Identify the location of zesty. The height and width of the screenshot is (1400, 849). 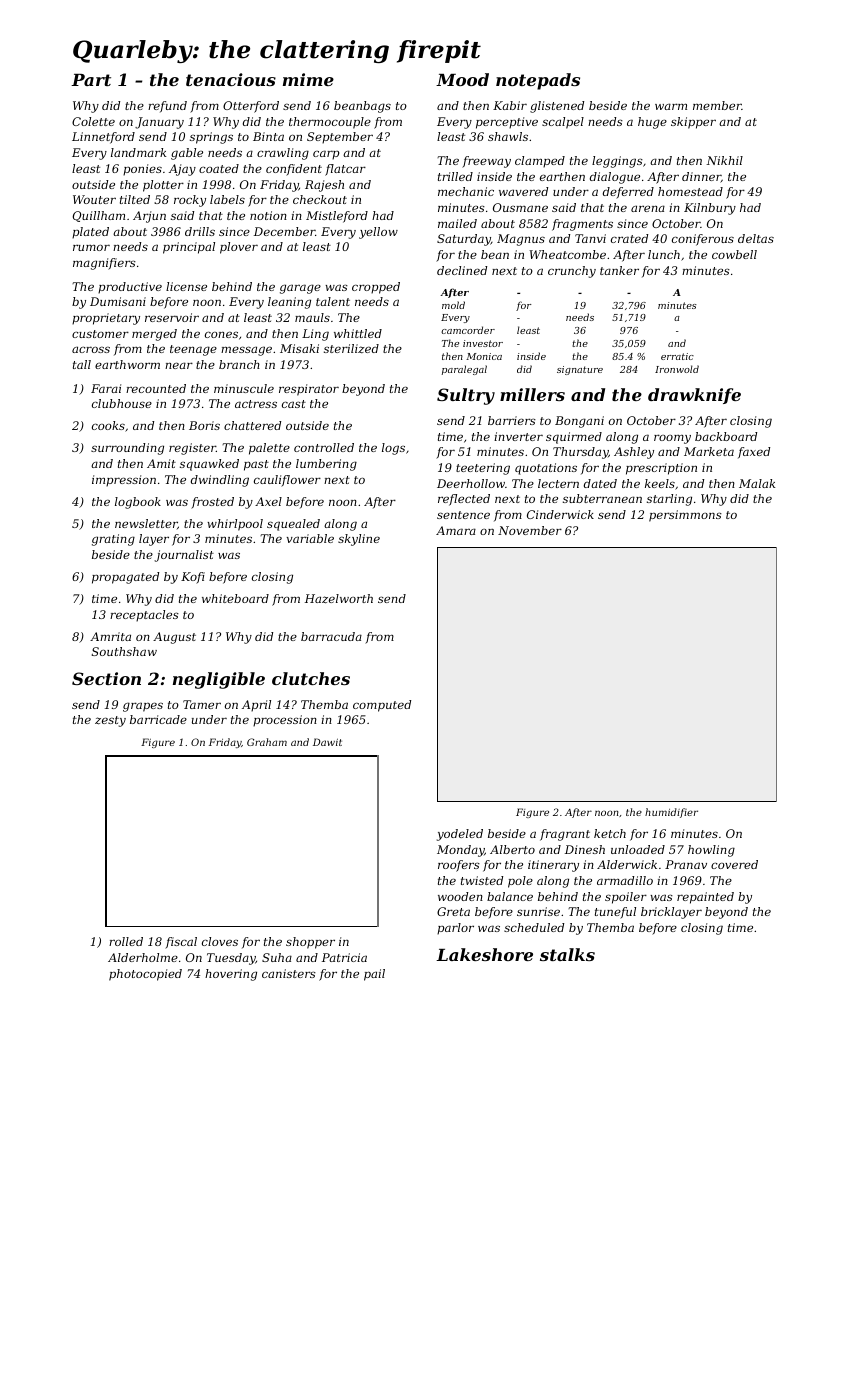
(110, 721).
